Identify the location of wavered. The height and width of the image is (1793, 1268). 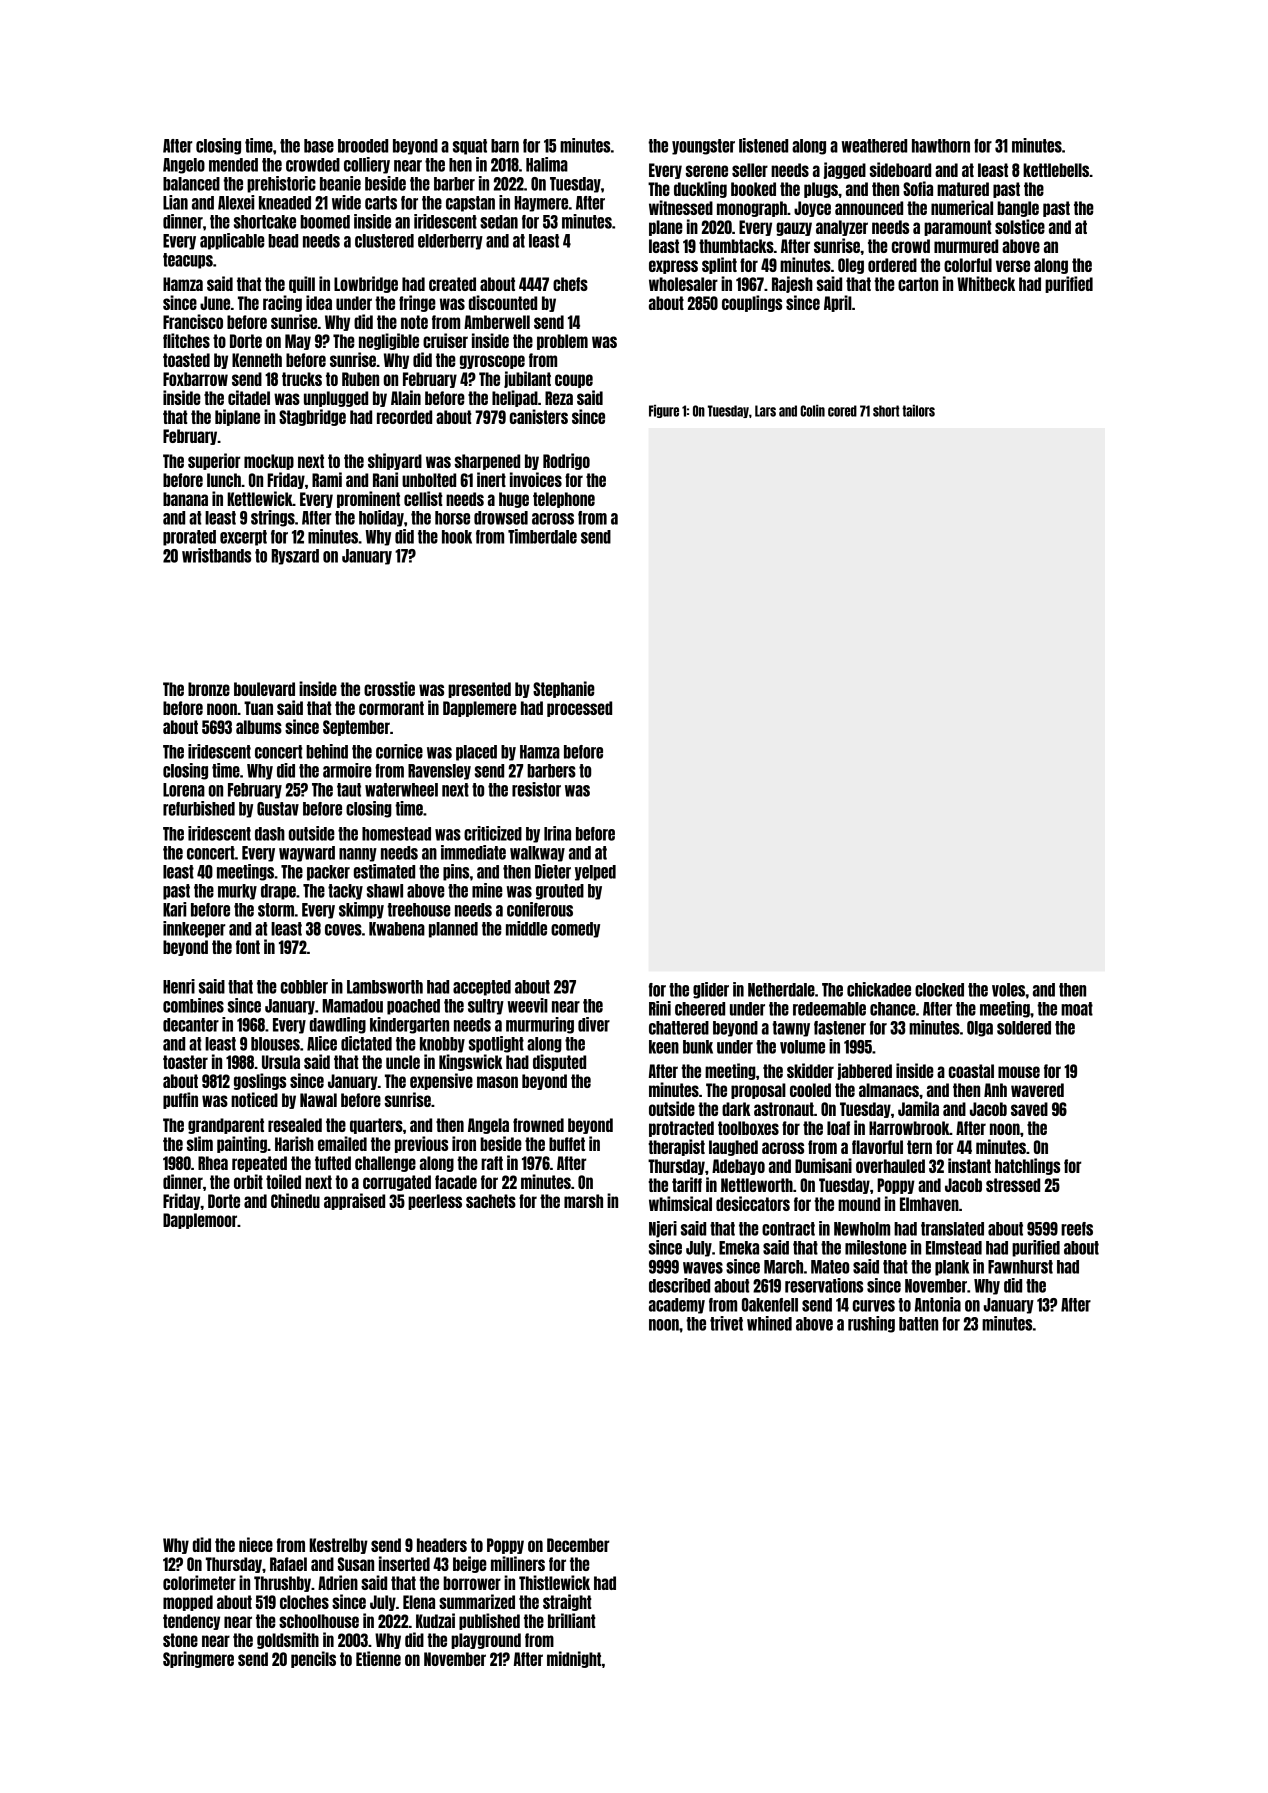
(1037, 1090).
